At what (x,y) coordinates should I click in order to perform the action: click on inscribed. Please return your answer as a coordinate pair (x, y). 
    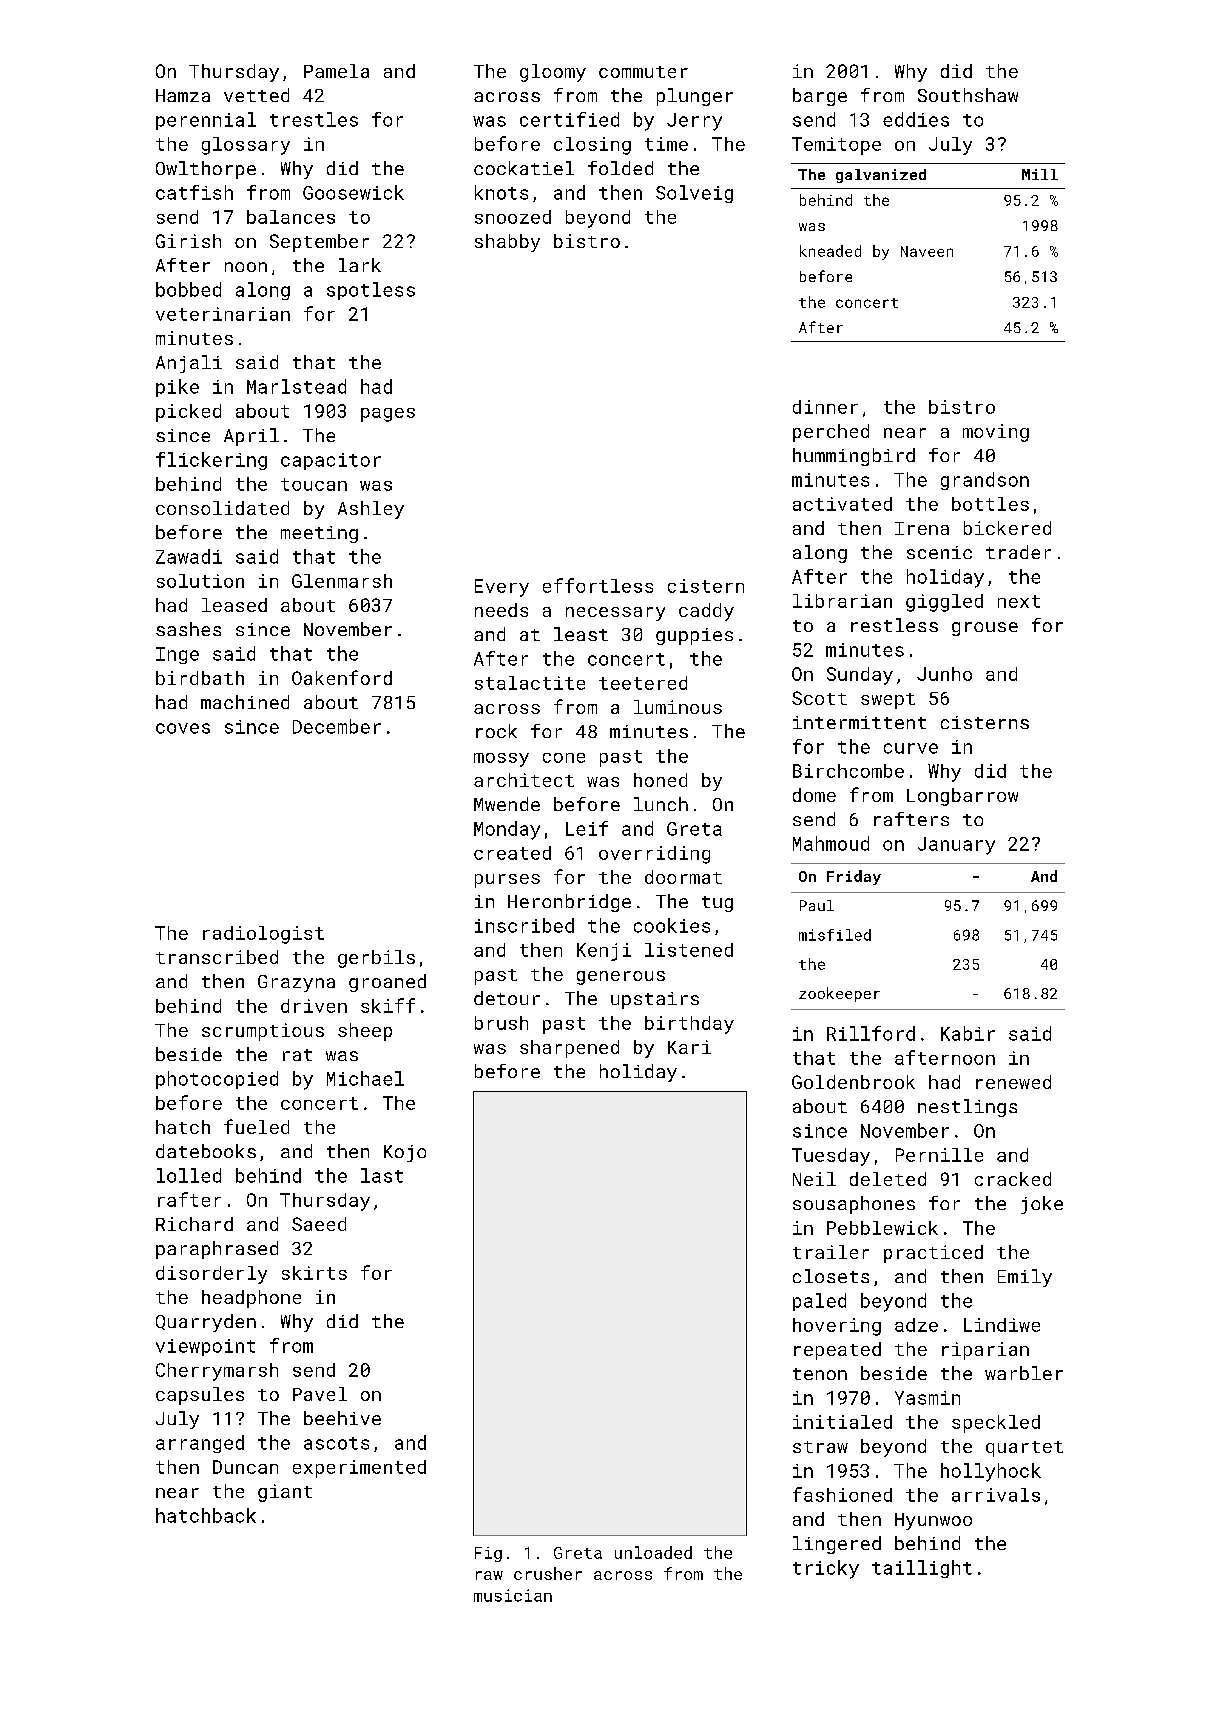
    Looking at the image, I should click on (524, 925).
